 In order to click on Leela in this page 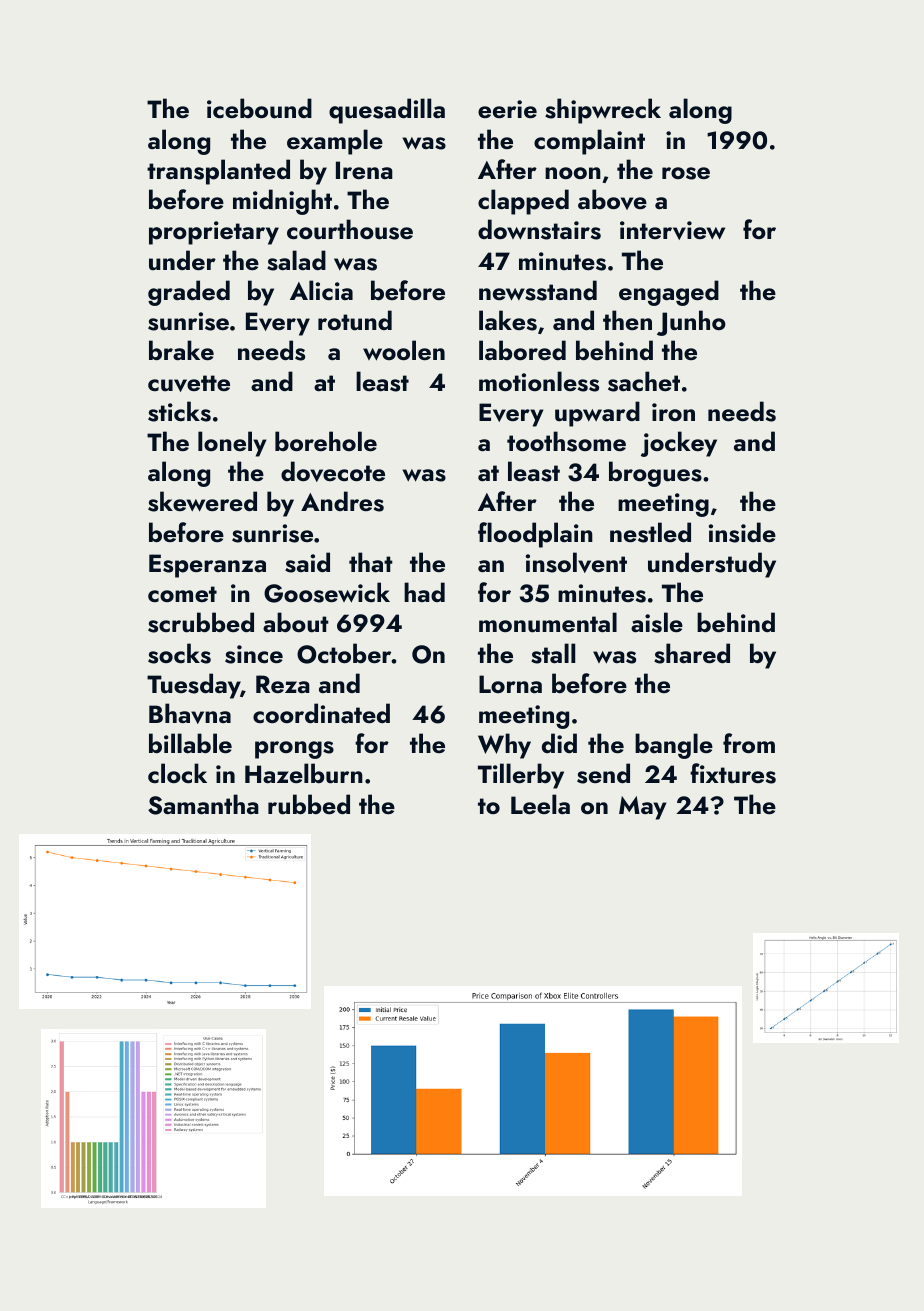, I will do `click(540, 804)`.
